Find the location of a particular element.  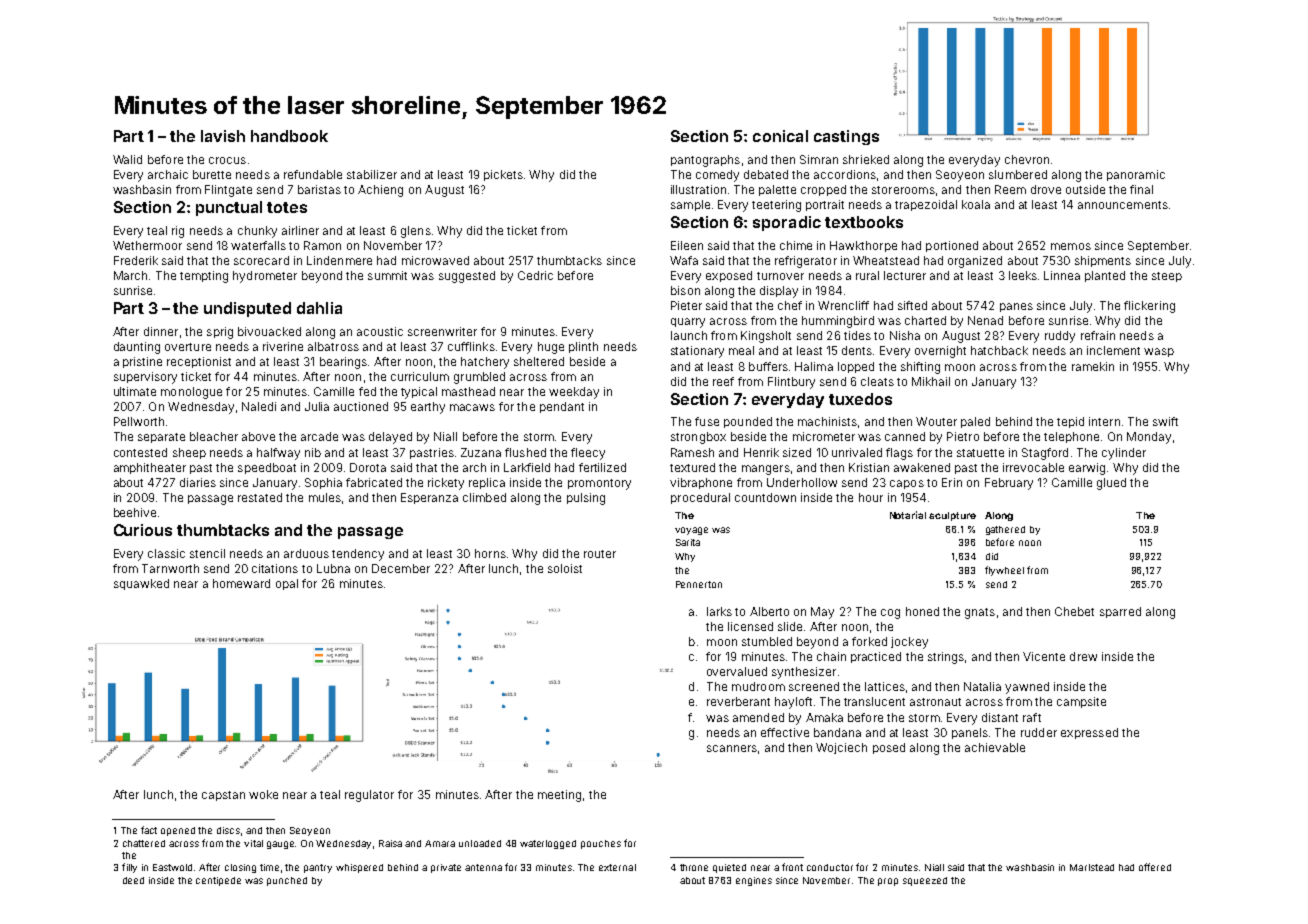

diaries is located at coordinates (198, 482).
